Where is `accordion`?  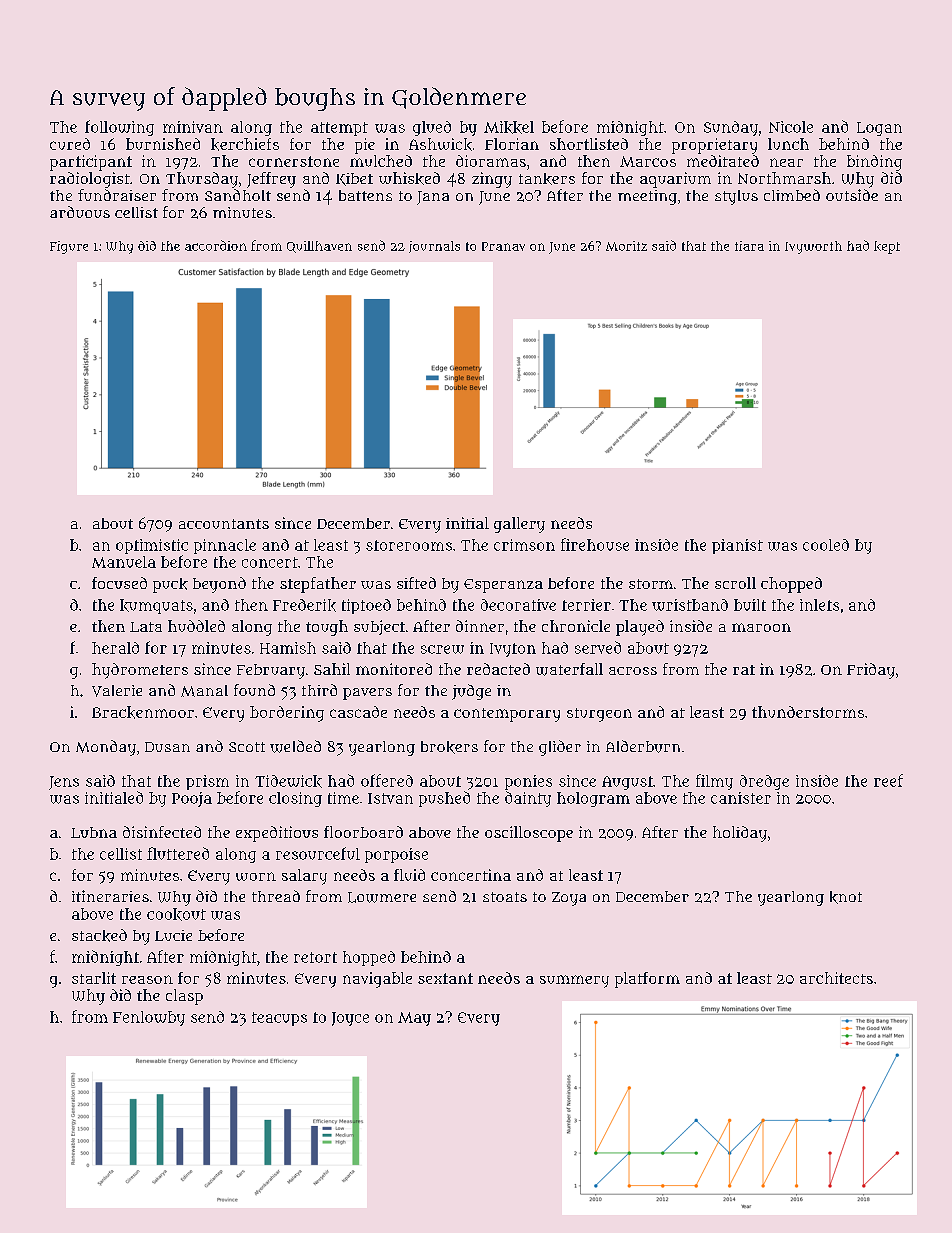 accordion is located at coordinates (216, 245).
